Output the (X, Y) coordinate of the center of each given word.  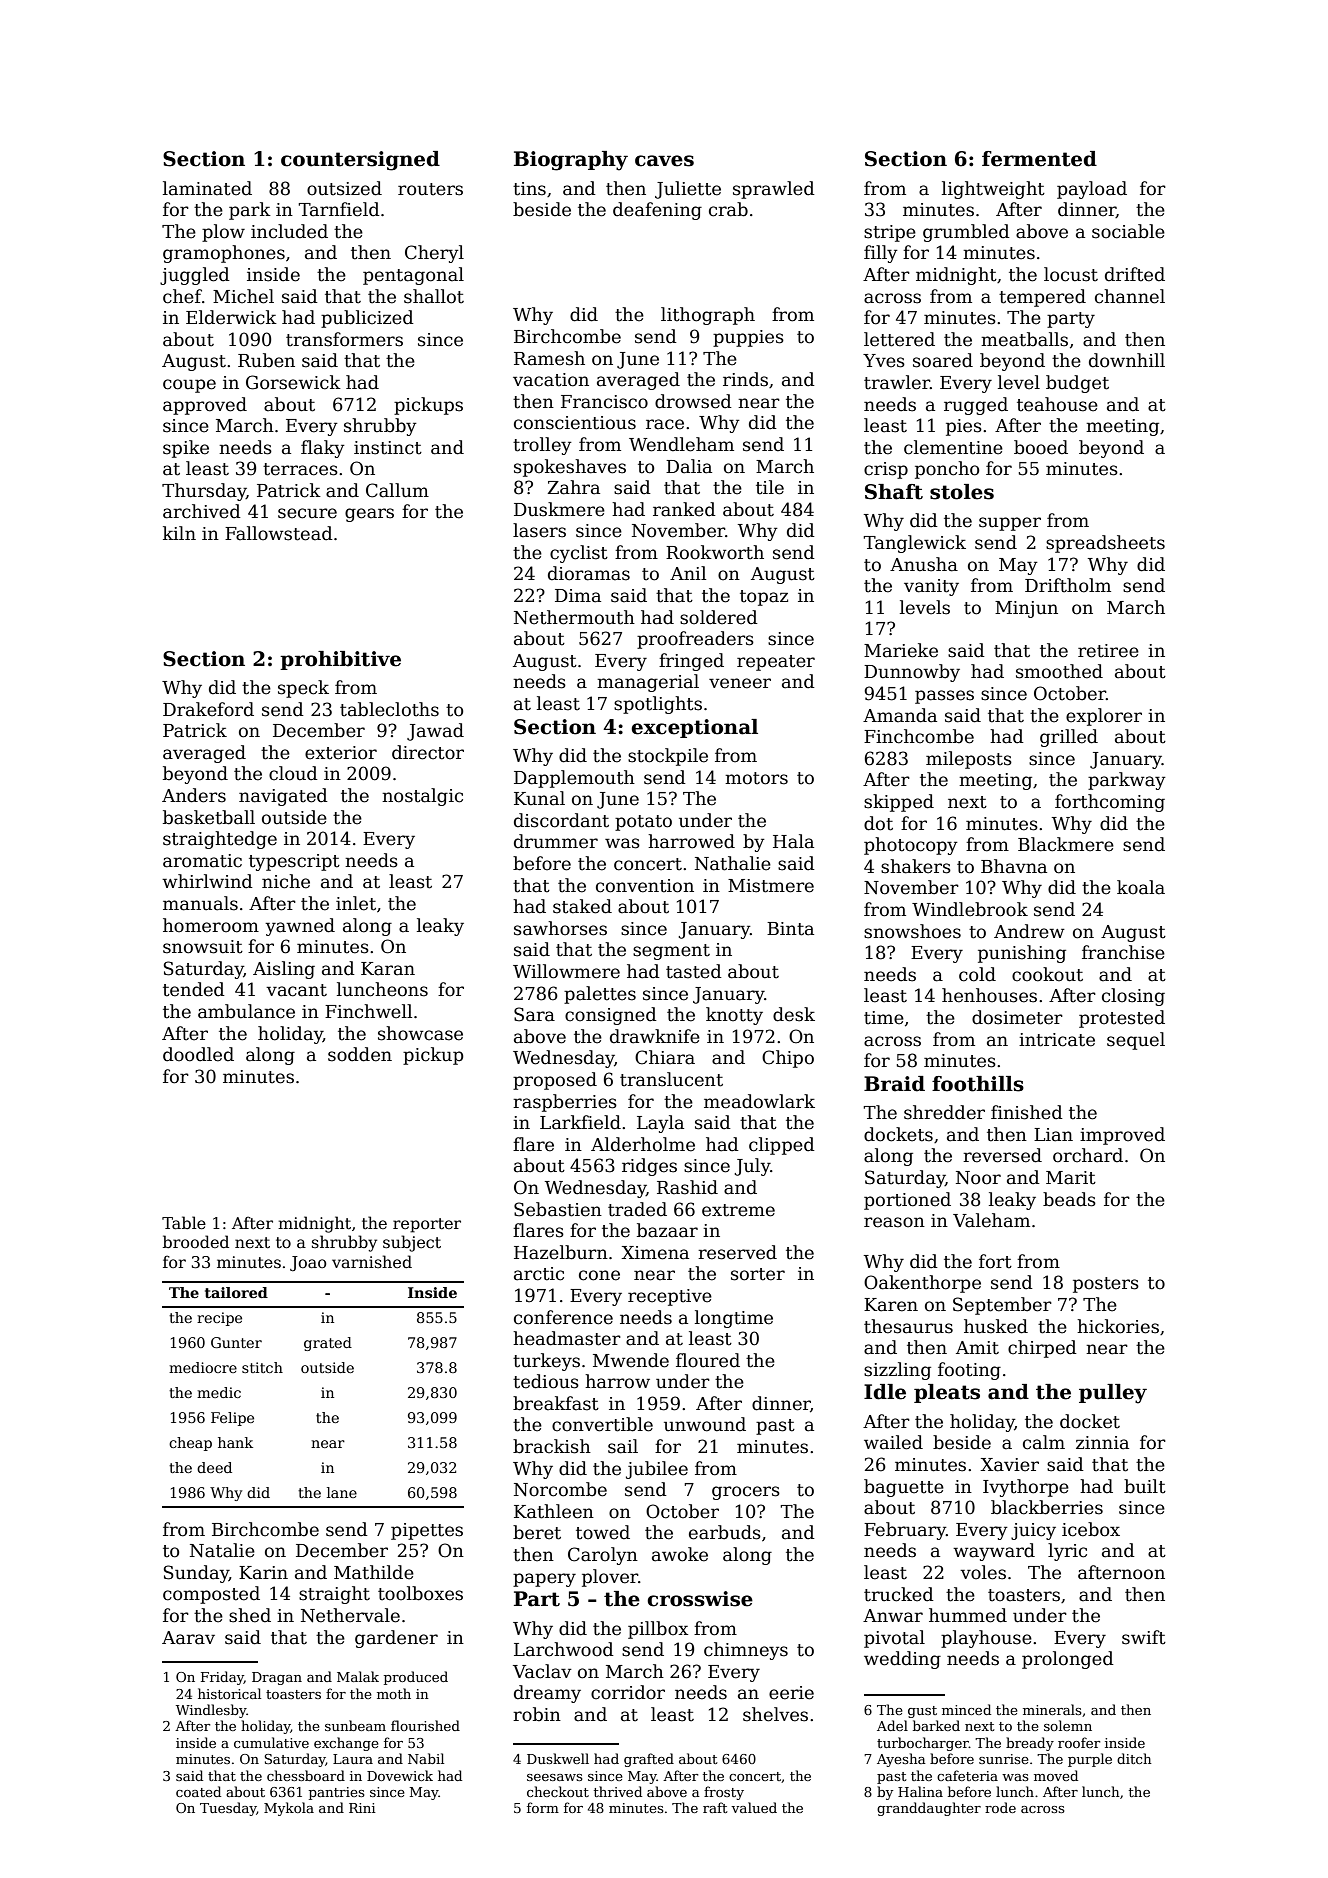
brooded (196, 1241)
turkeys (546, 1362)
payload (1092, 190)
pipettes (427, 1531)
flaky (323, 449)
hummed (968, 1615)
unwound (705, 1424)
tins (529, 189)
